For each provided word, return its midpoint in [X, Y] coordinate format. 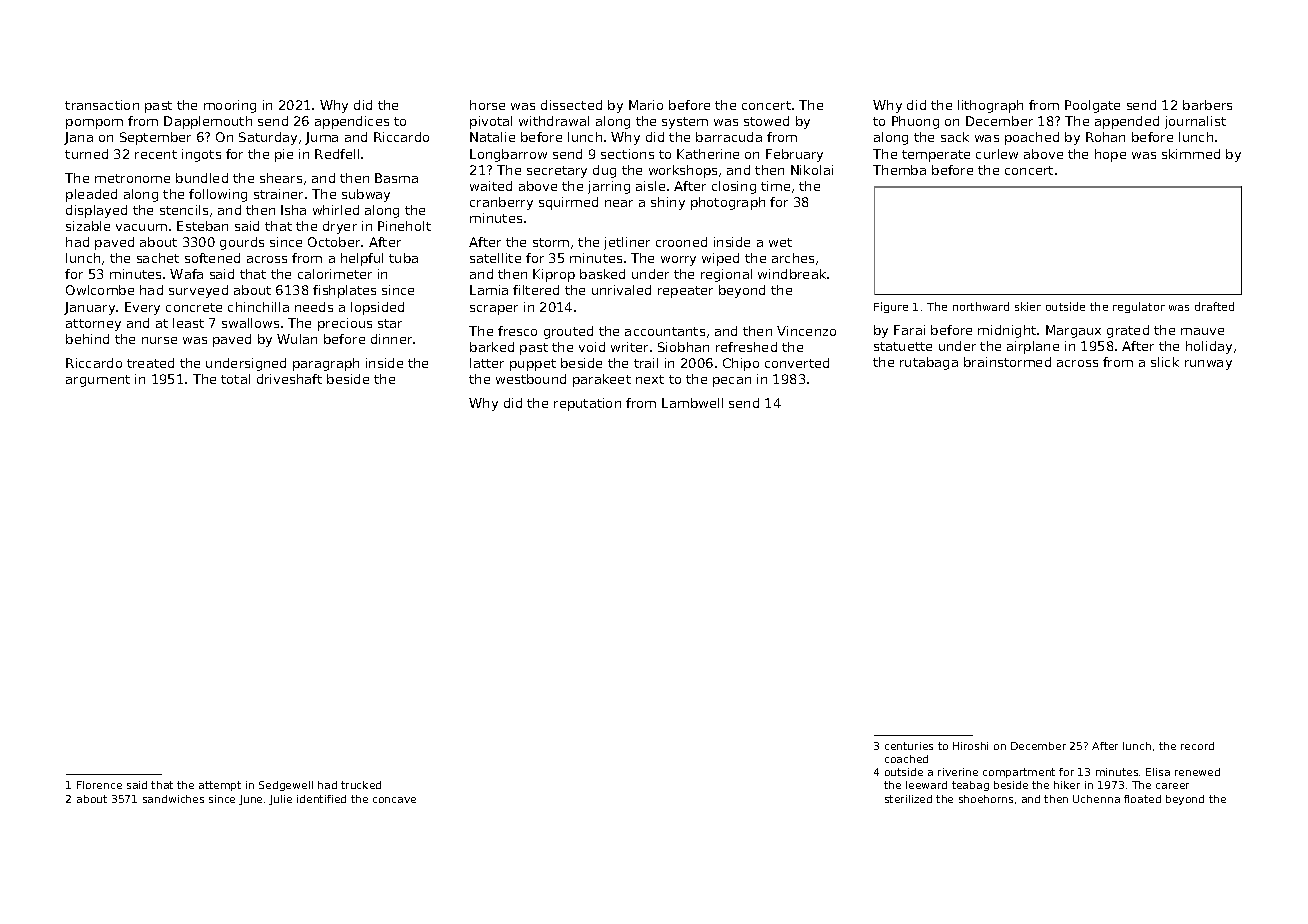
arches [793, 258]
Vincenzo [806, 331]
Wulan [297, 339]
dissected [571, 105]
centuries [909, 746]
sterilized [908, 799]
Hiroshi [970, 746]
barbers [1207, 105]
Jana [78, 138]
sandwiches [173, 799]
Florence [99, 785]
